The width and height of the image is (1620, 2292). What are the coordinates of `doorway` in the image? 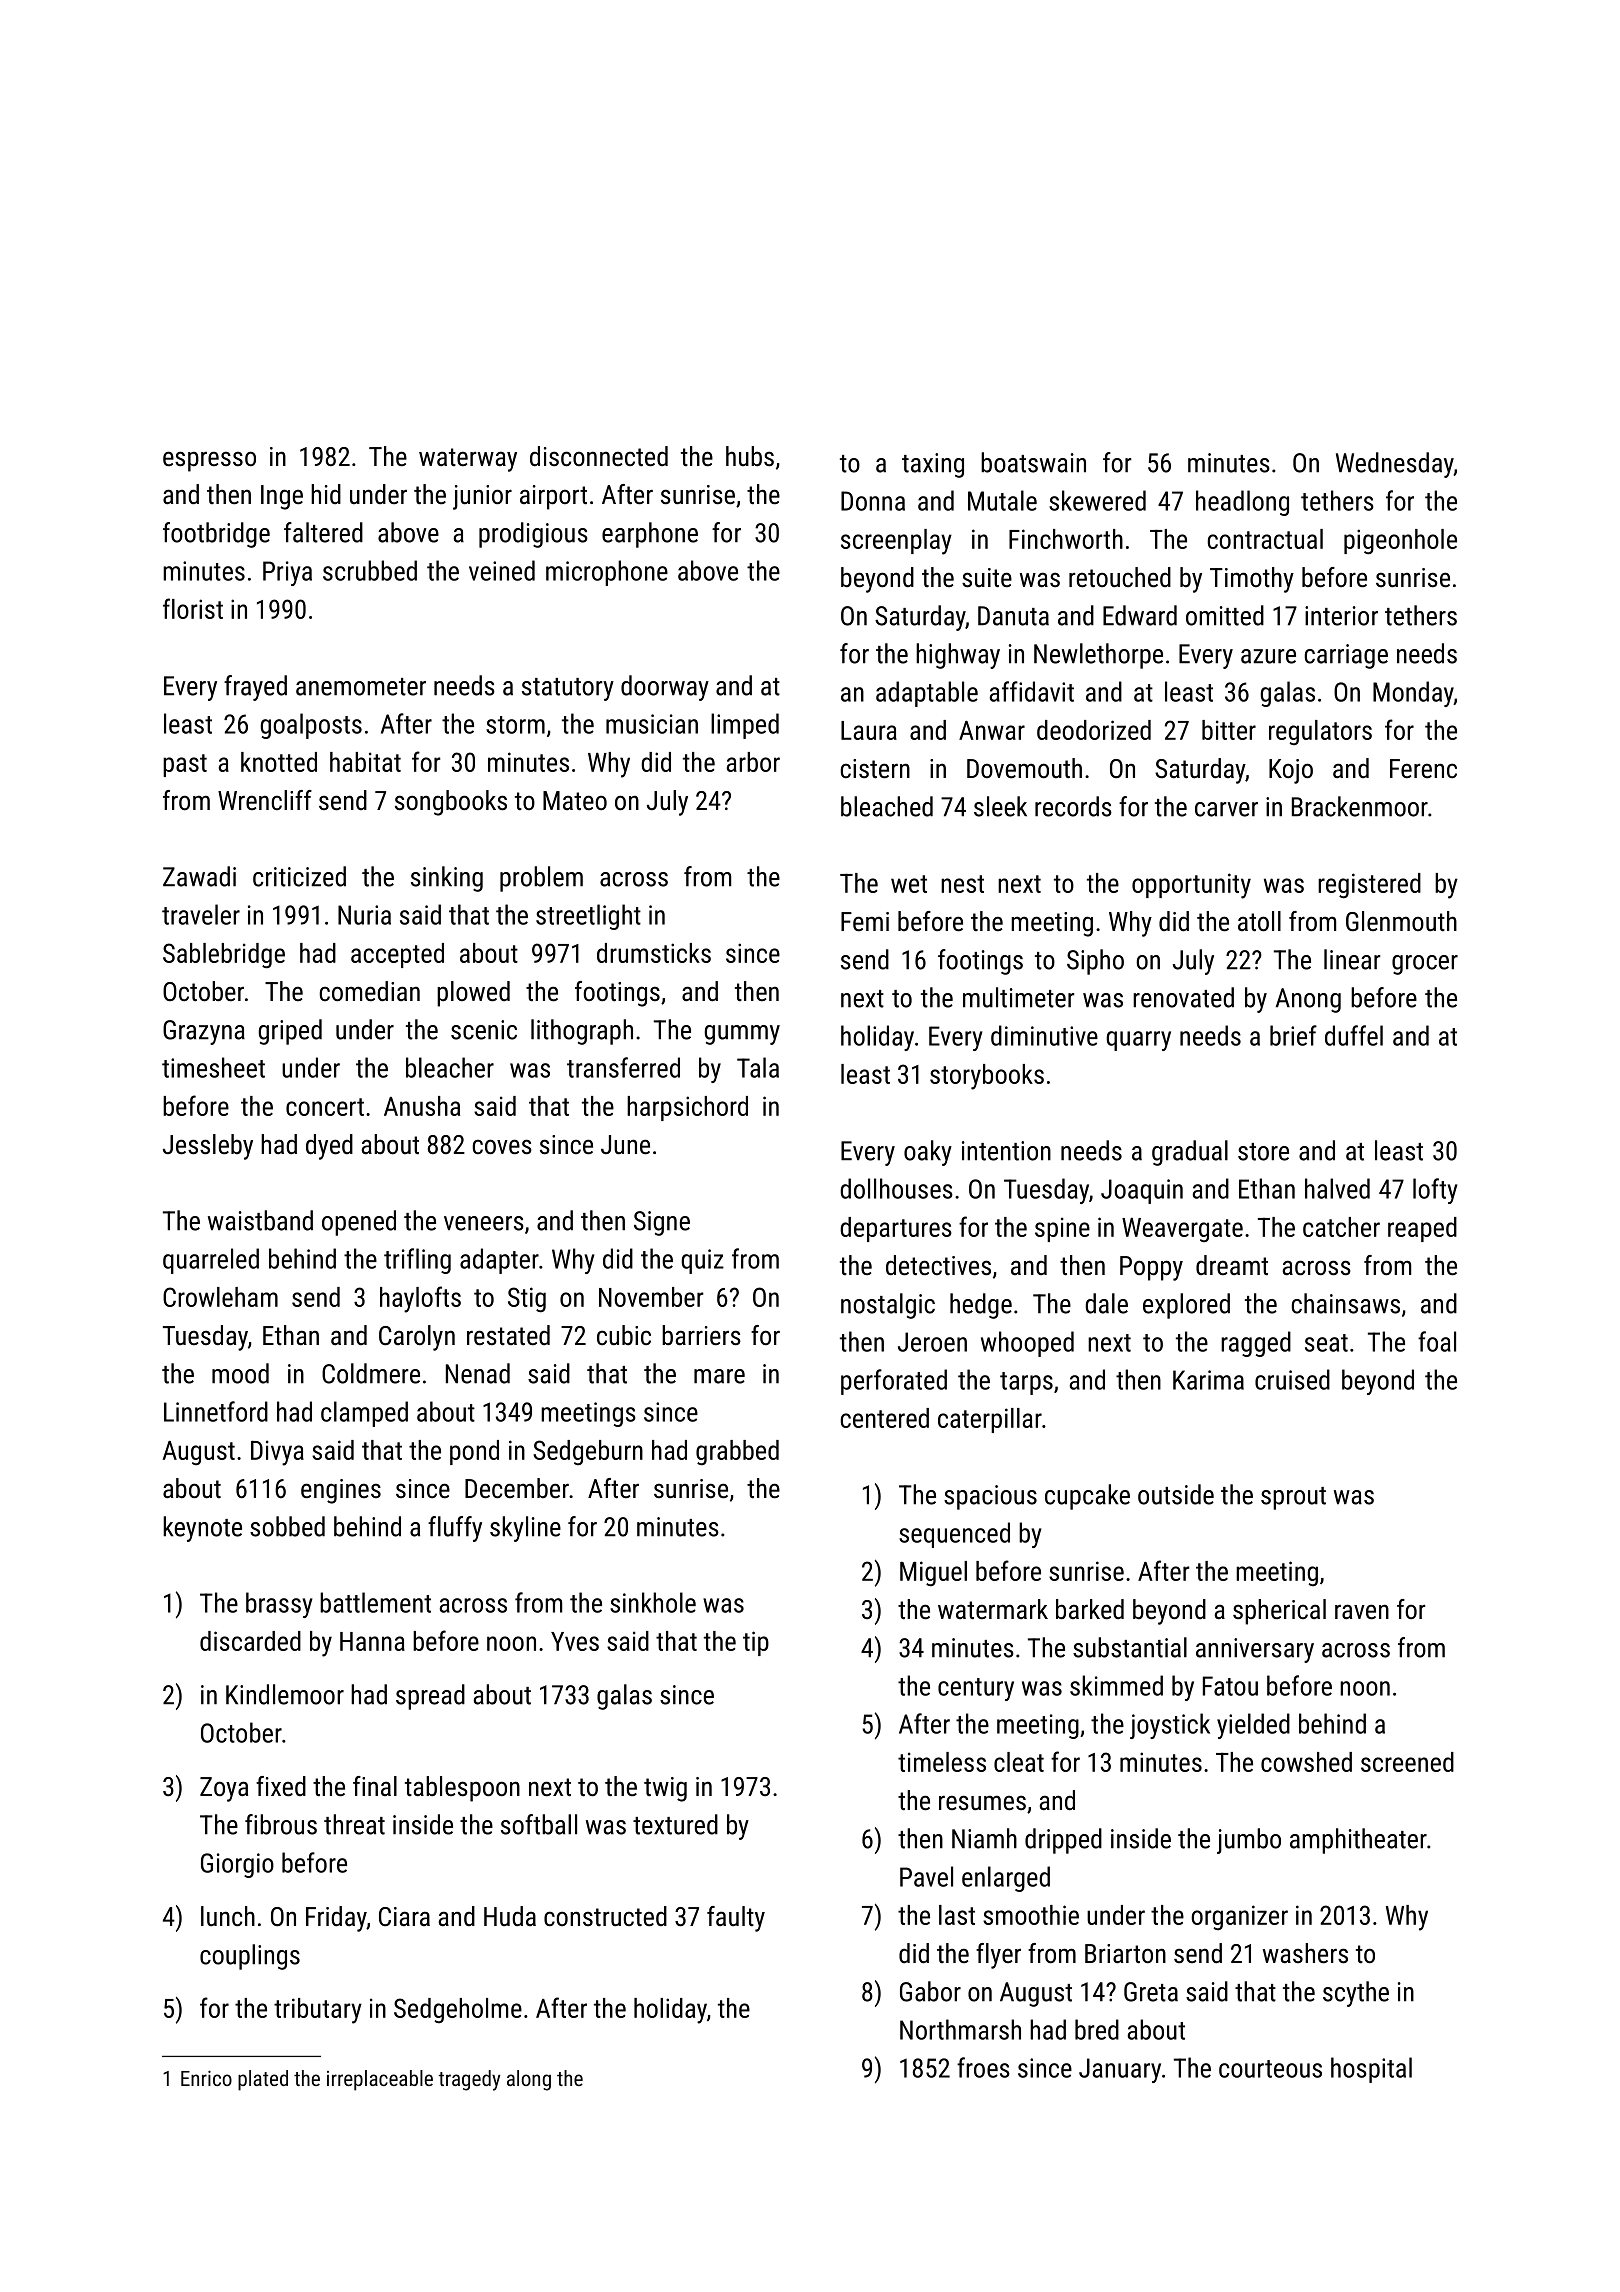 It's located at (665, 688).
